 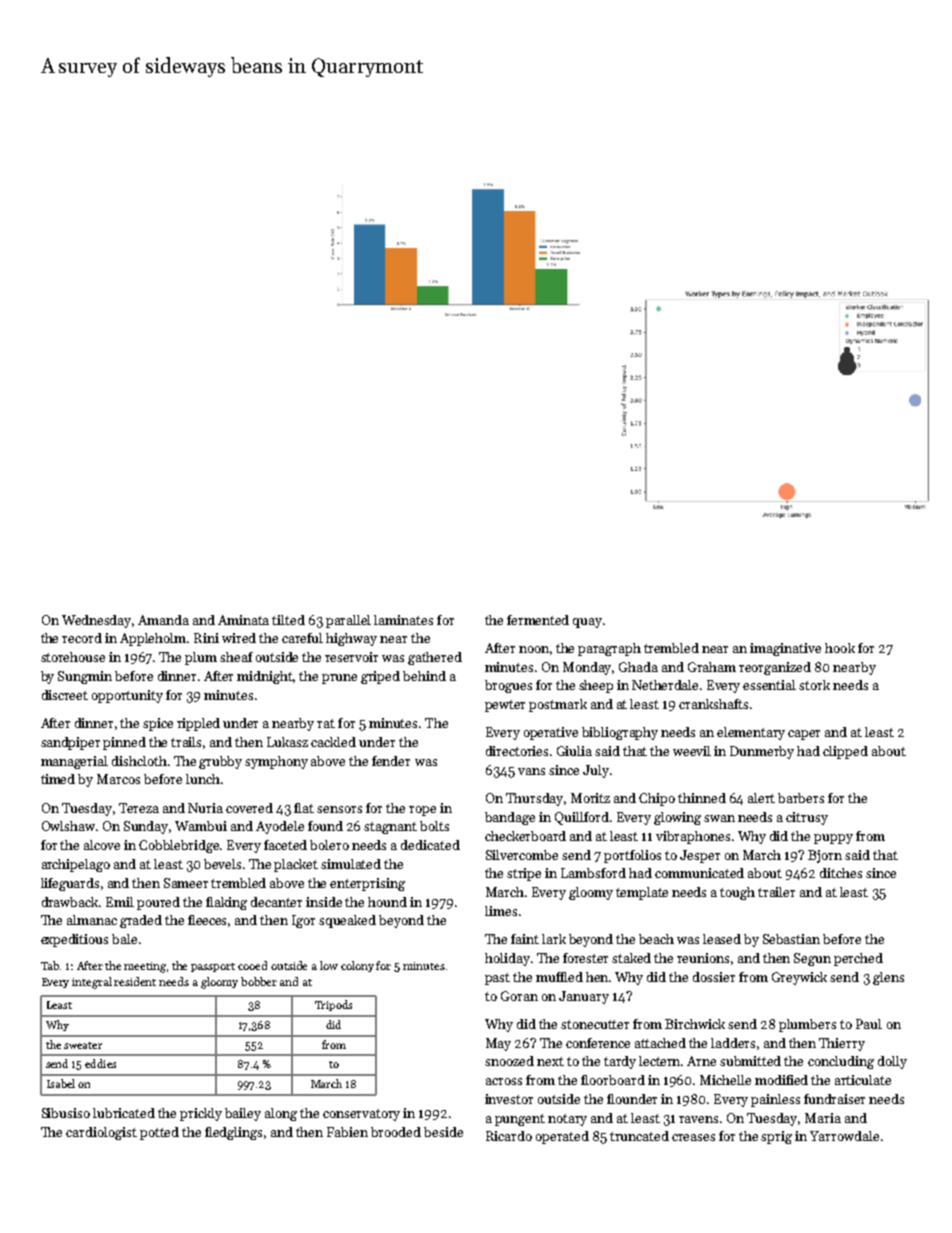 What do you see at coordinates (403, 620) in the page?
I see `laminates` at bounding box center [403, 620].
